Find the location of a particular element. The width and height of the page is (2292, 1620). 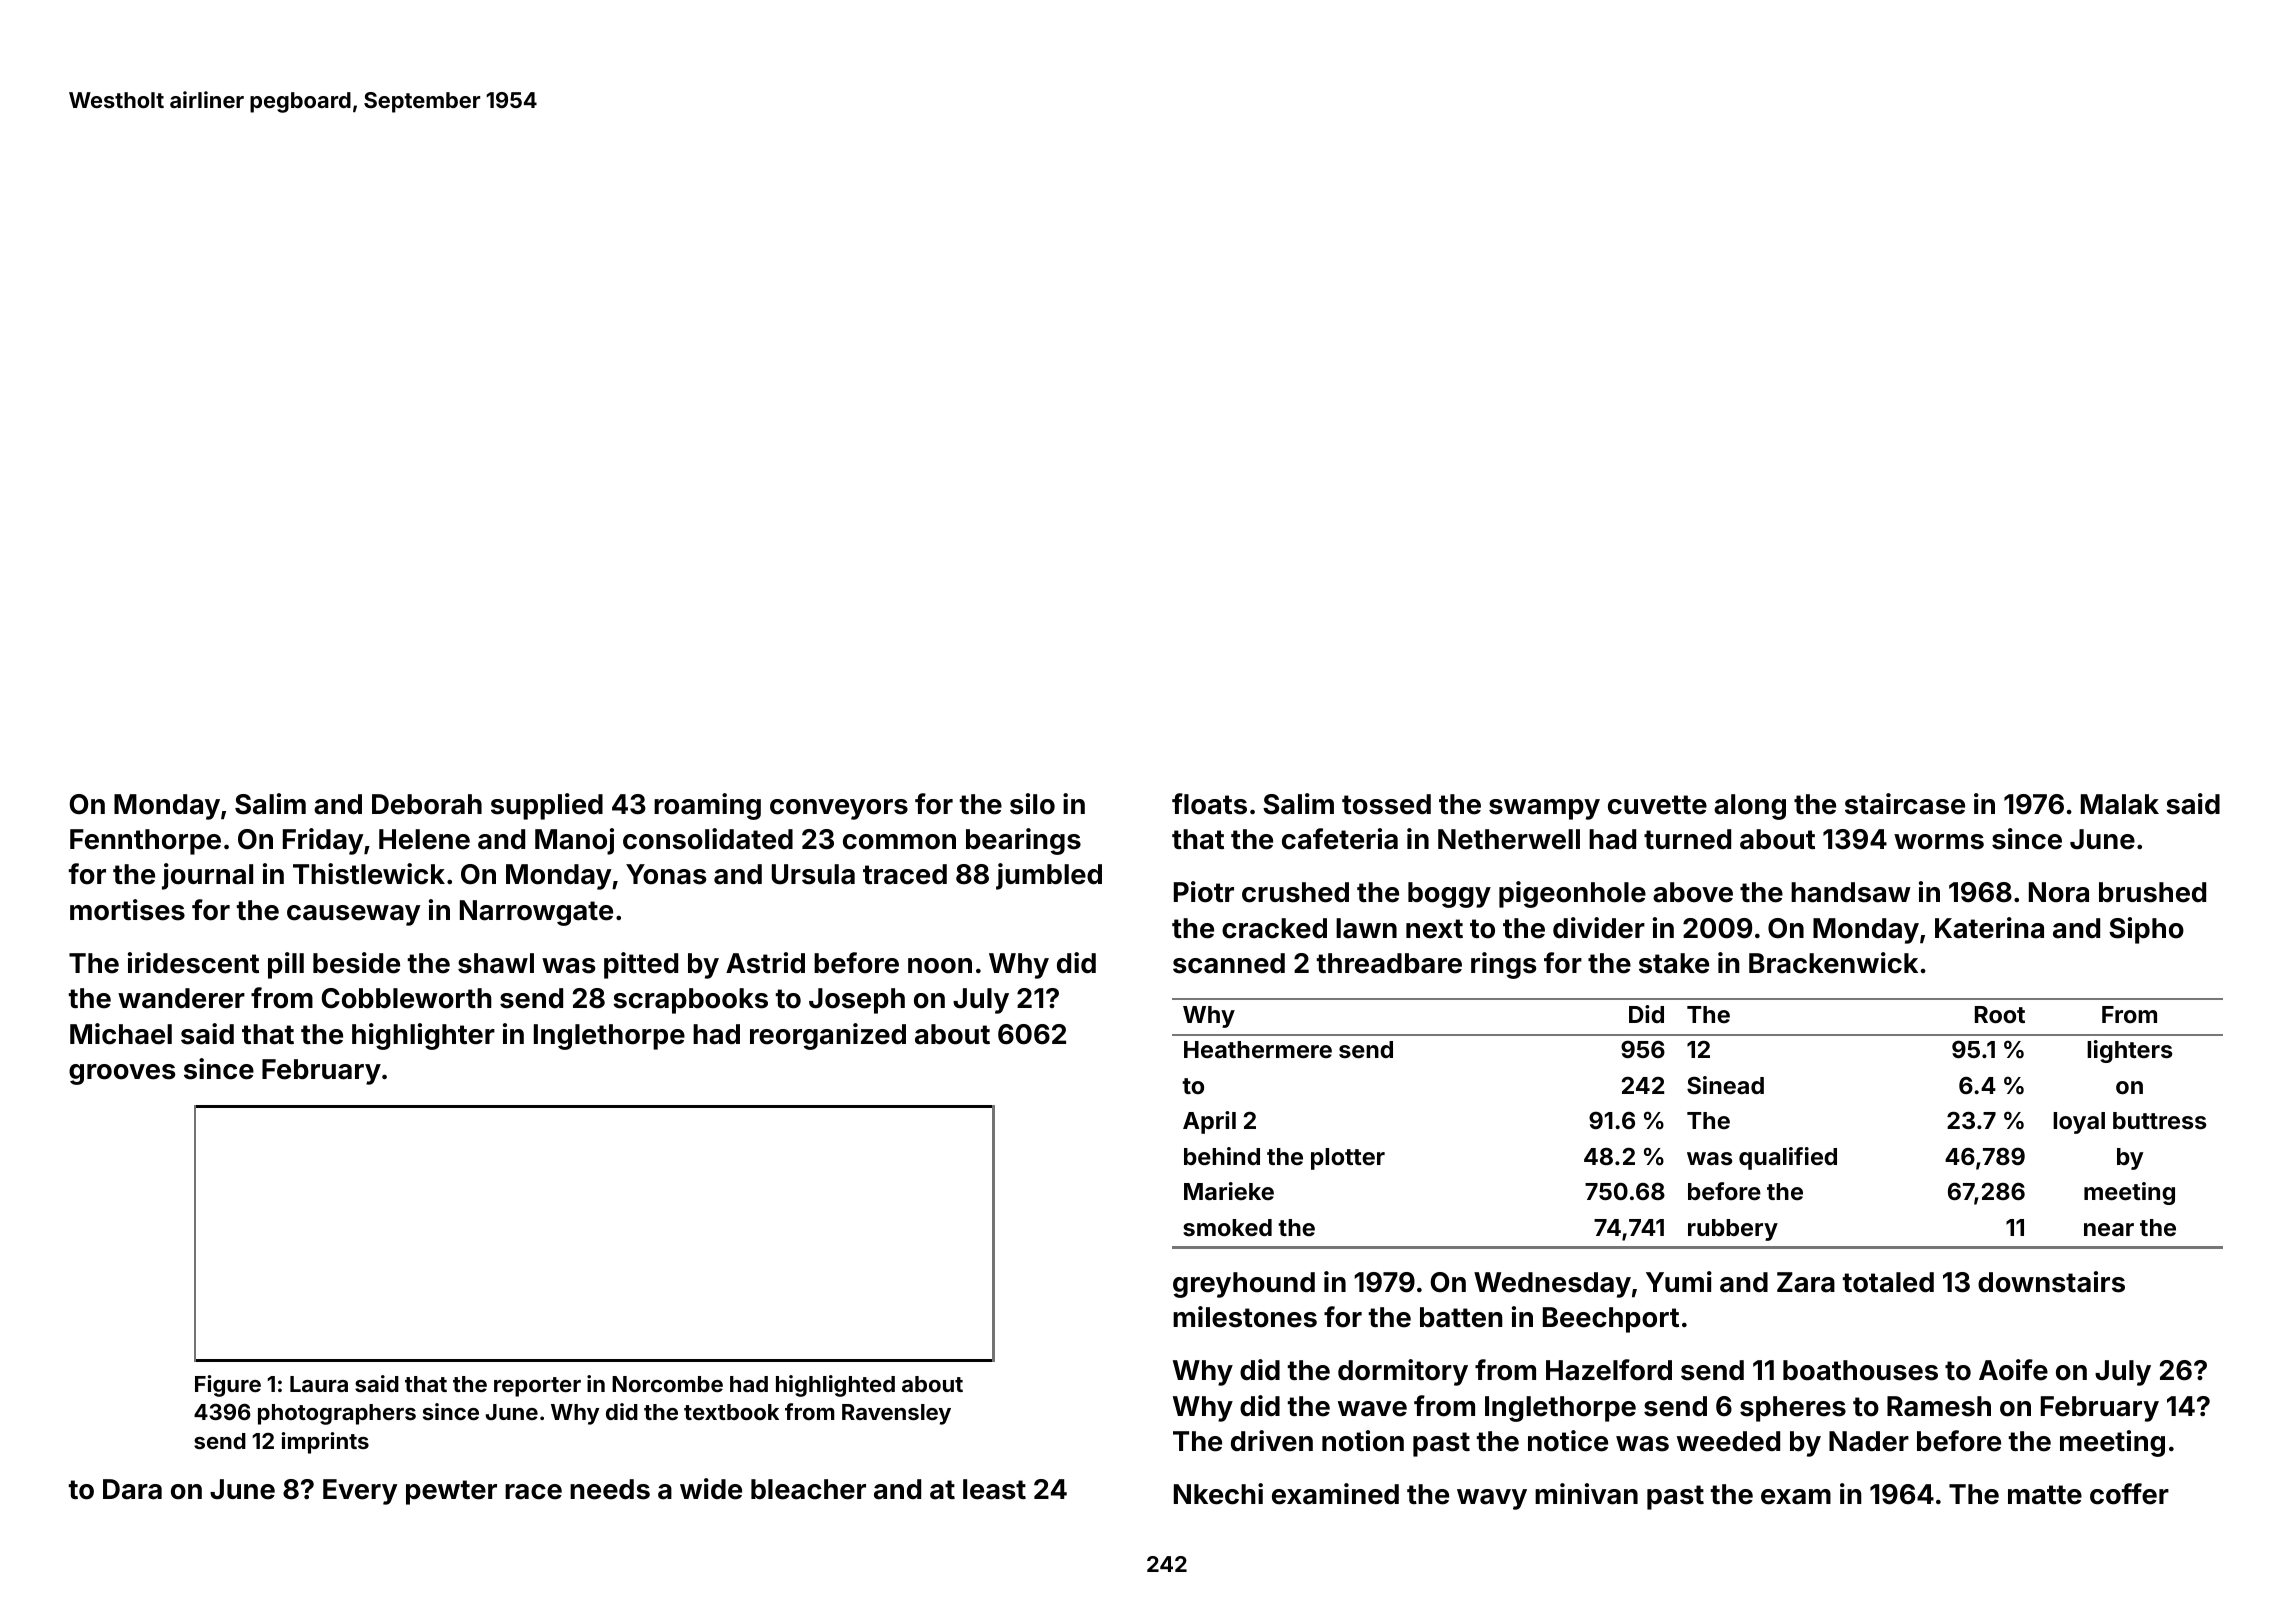

floats is located at coordinates (1209, 804).
